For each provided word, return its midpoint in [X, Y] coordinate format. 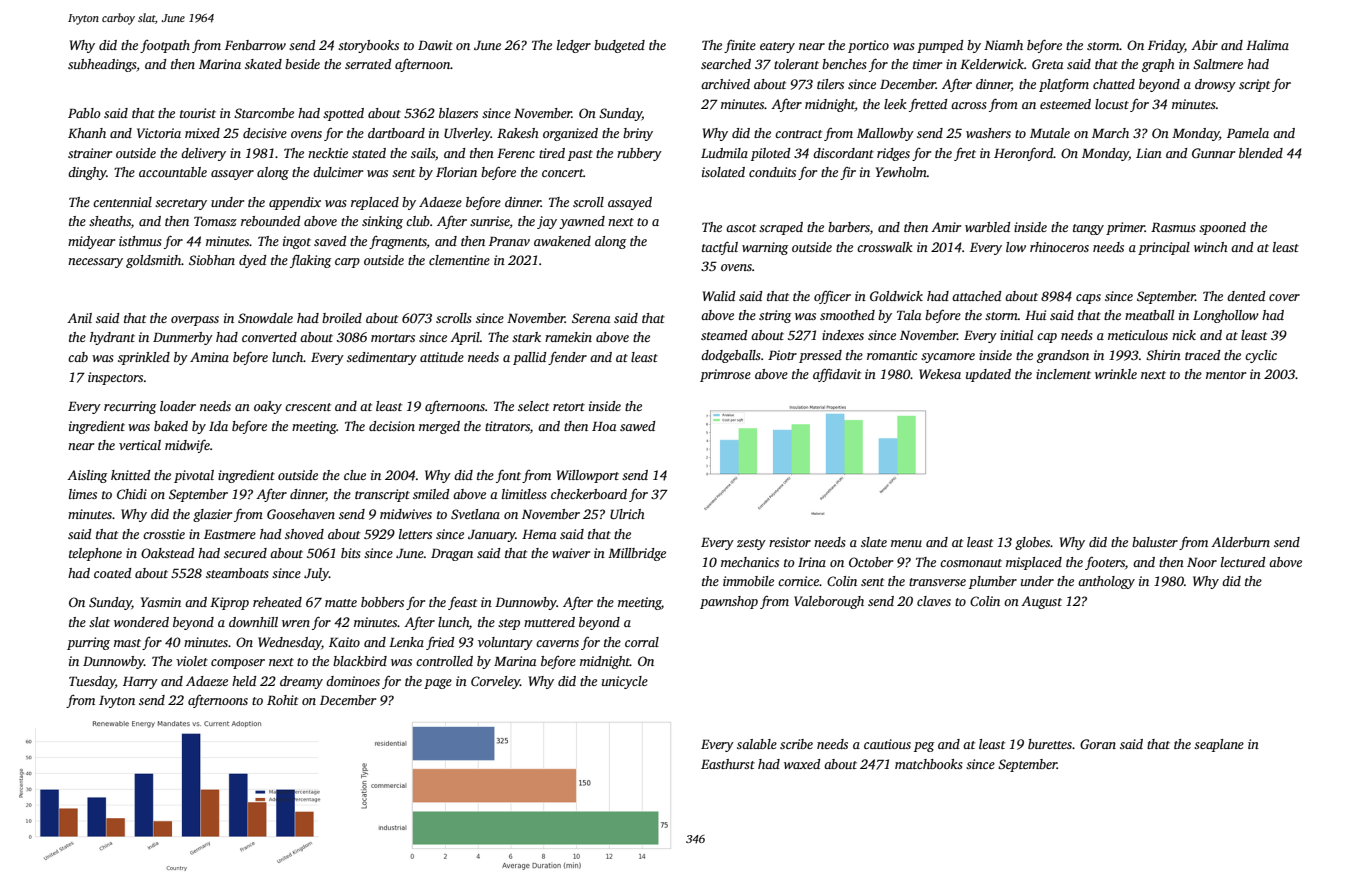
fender [567, 358]
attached [976, 296]
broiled [342, 318]
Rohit [282, 700]
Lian [1149, 153]
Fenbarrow [255, 45]
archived [725, 84]
